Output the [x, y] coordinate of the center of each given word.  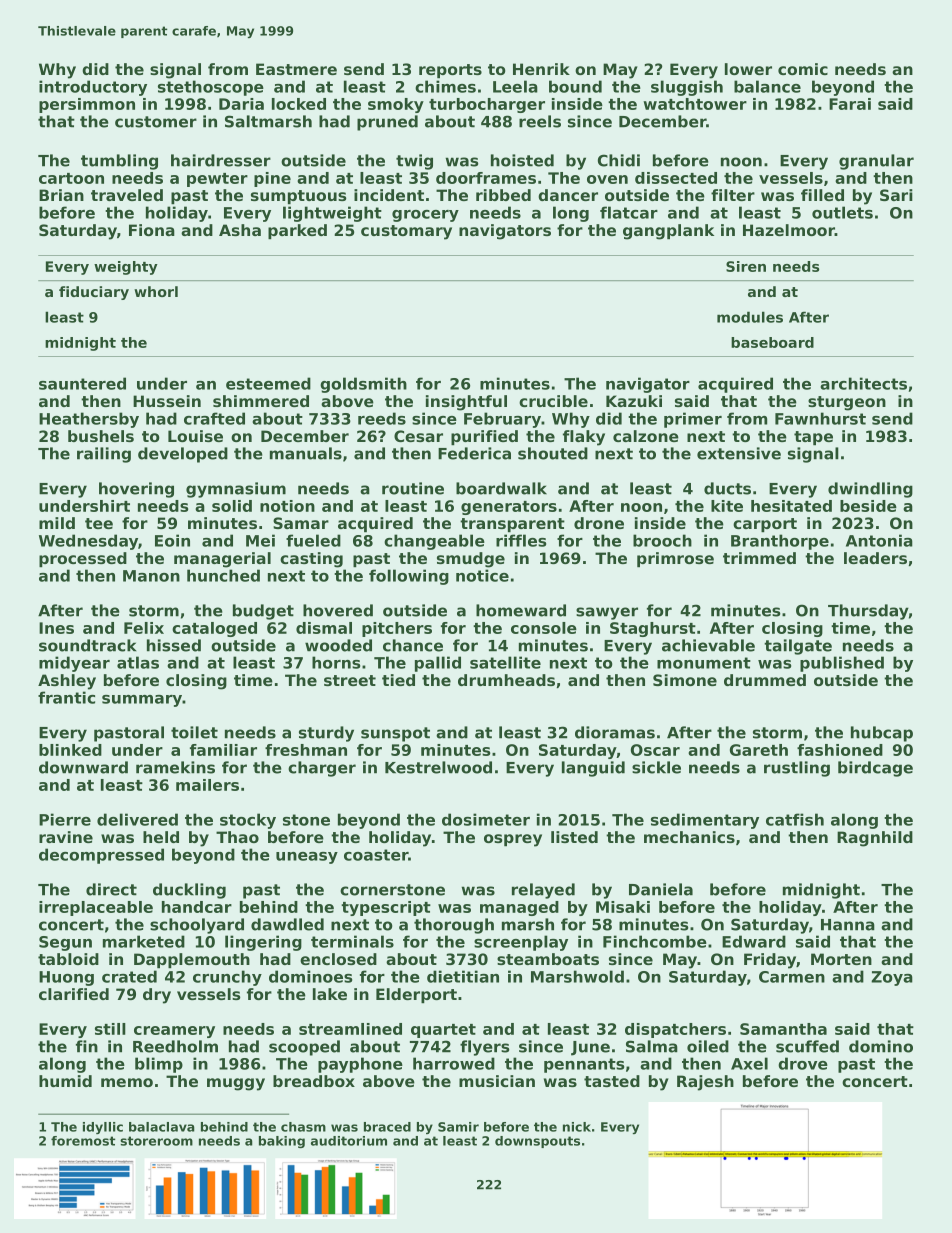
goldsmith [363, 385]
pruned [387, 123]
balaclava [162, 1127]
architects [863, 383]
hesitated [791, 506]
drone [599, 523]
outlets [842, 212]
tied [398, 680]
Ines [56, 628]
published [842, 664]
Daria [241, 104]
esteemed [268, 383]
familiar [223, 750]
